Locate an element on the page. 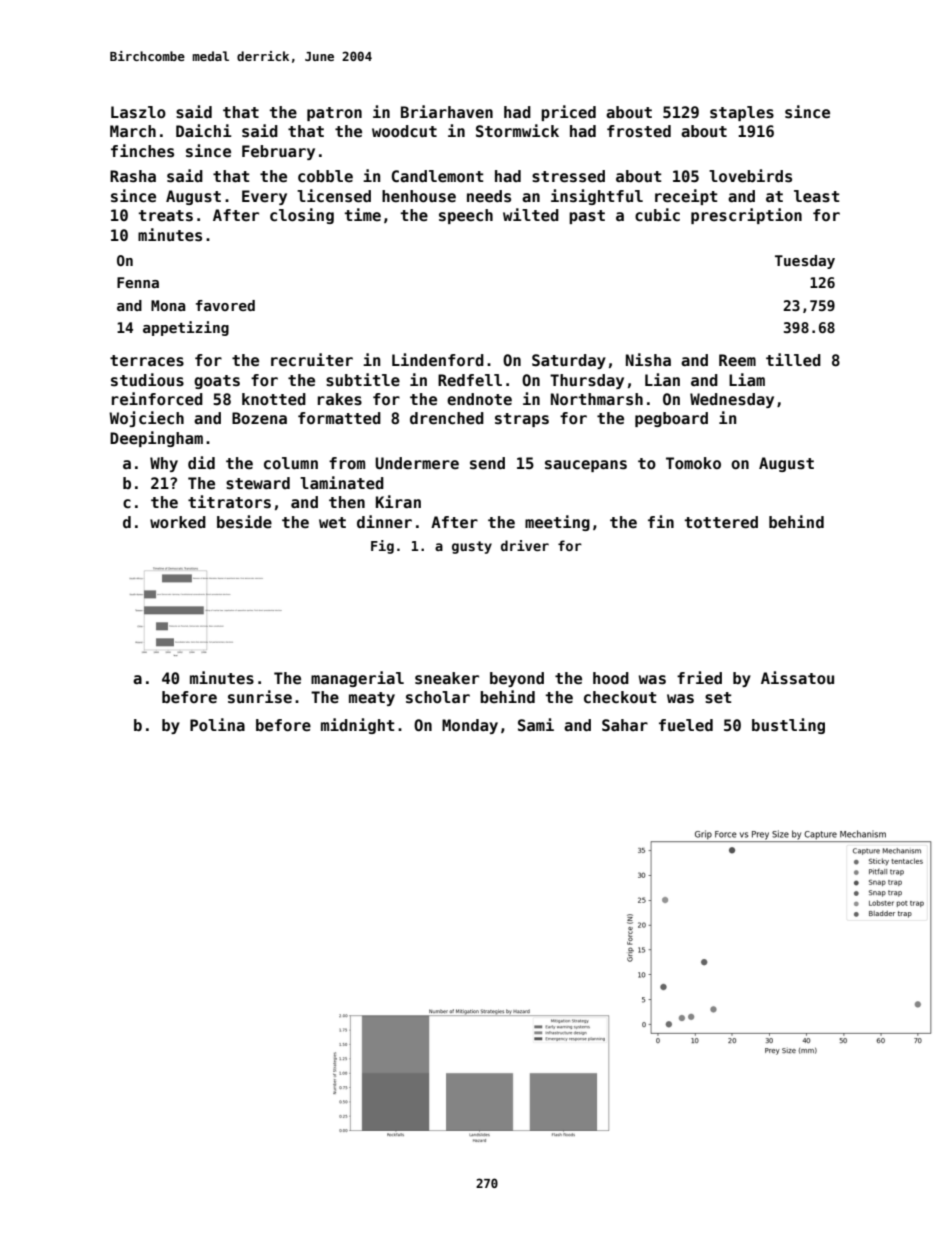  tottered is located at coordinates (721, 522).
